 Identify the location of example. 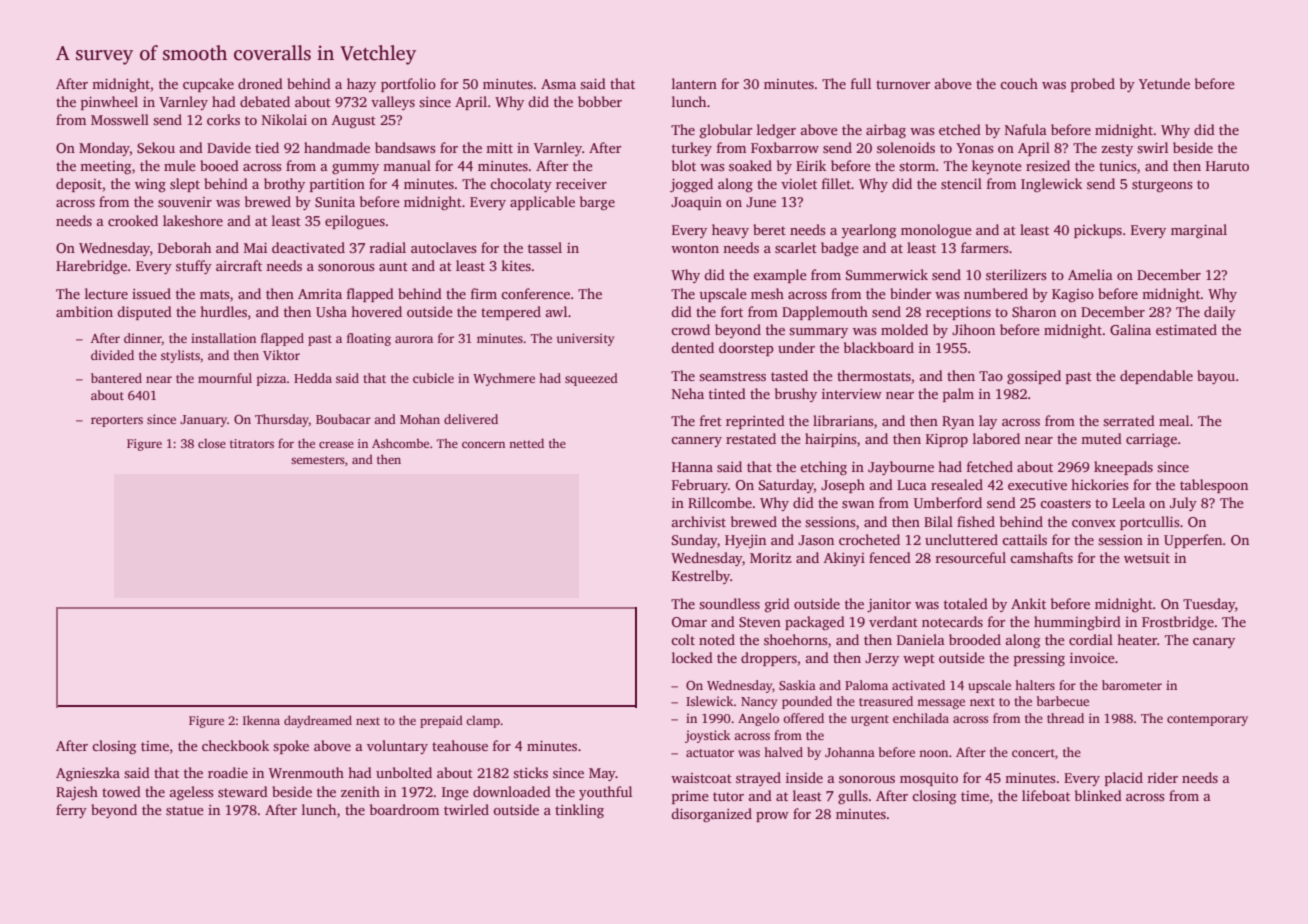
(780, 276).
